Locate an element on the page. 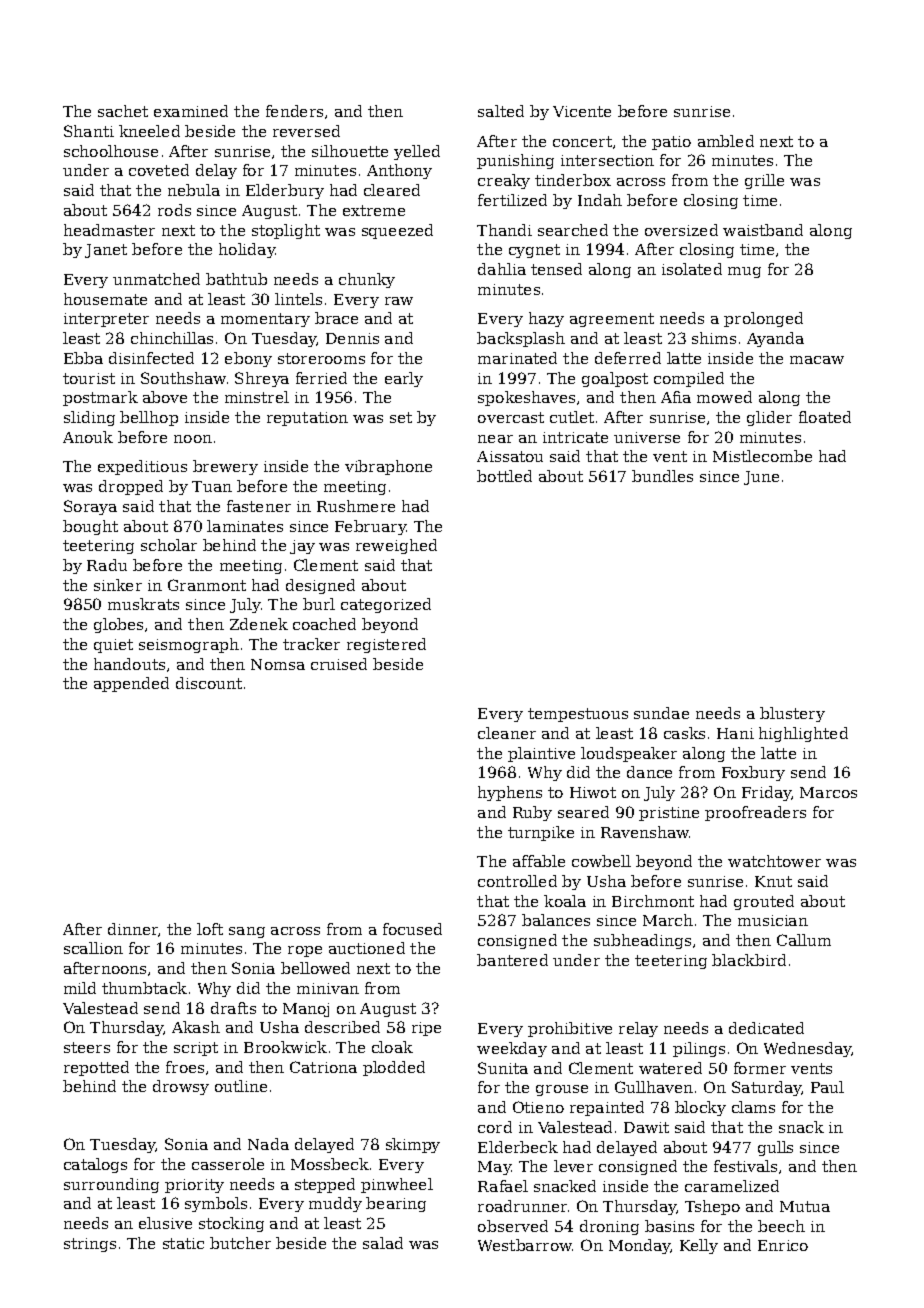 The width and height of the image is (924, 1308). focused is located at coordinates (412, 929).
